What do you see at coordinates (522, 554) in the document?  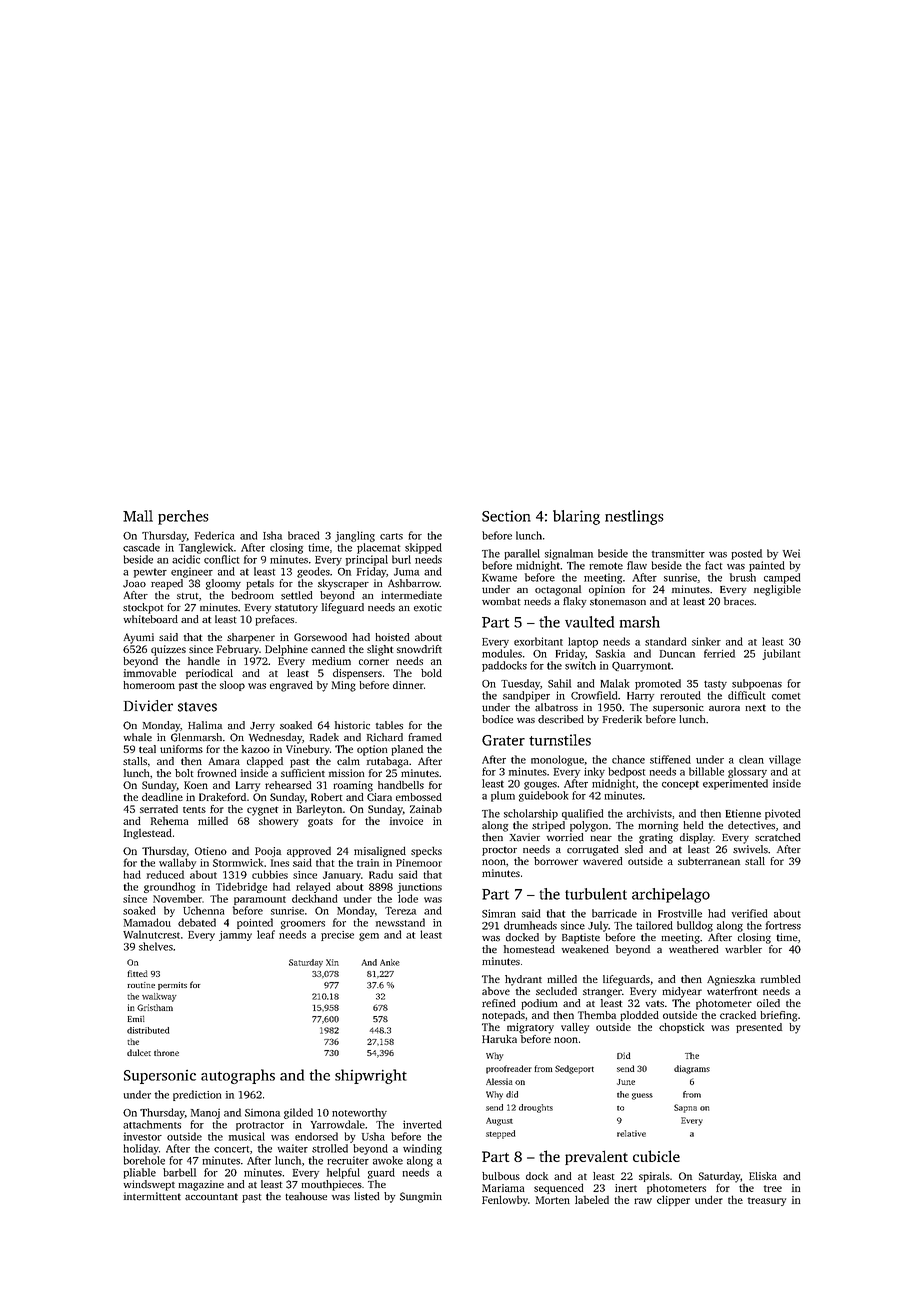 I see `parallel` at bounding box center [522, 554].
